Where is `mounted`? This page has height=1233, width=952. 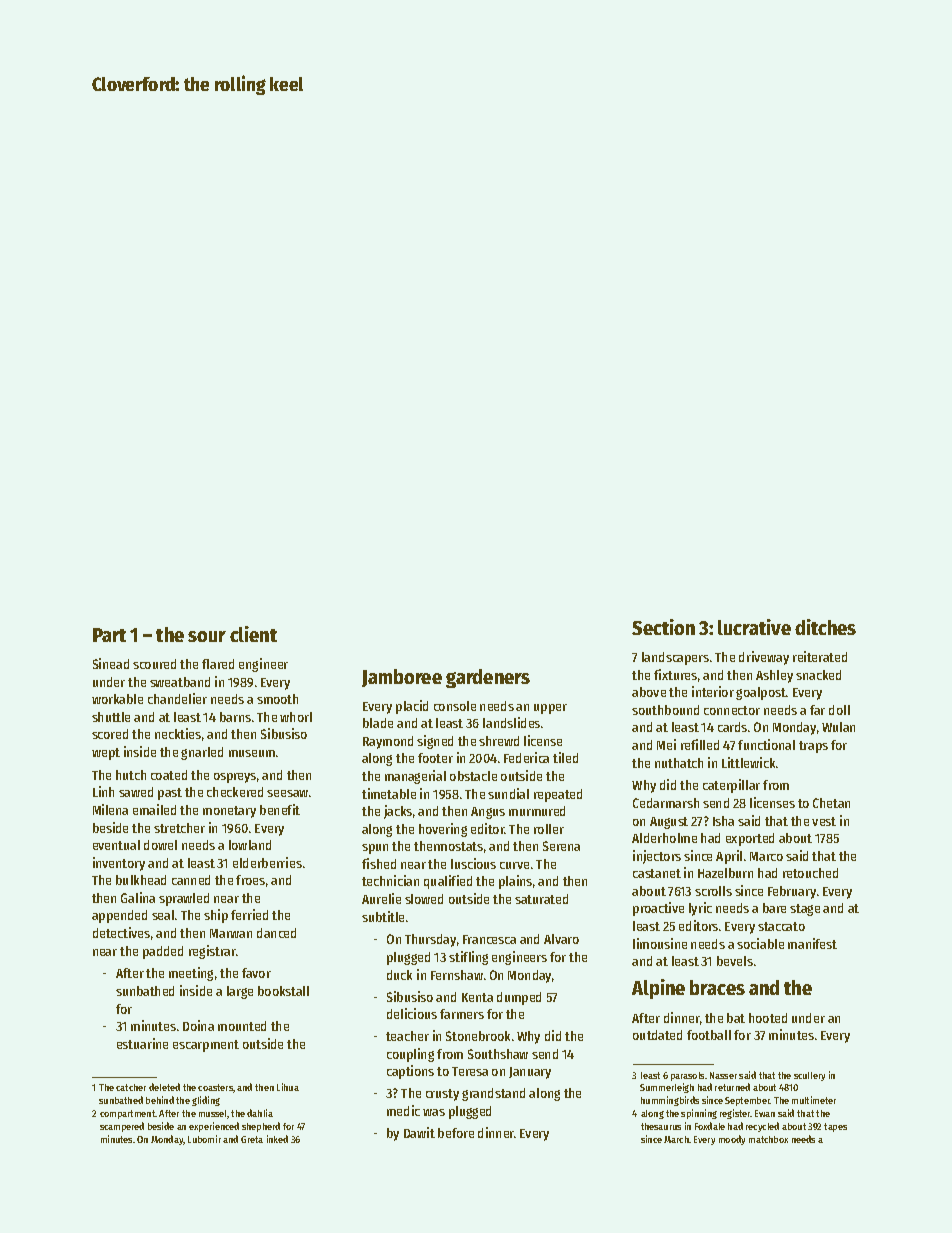
mounted is located at coordinates (242, 1026).
